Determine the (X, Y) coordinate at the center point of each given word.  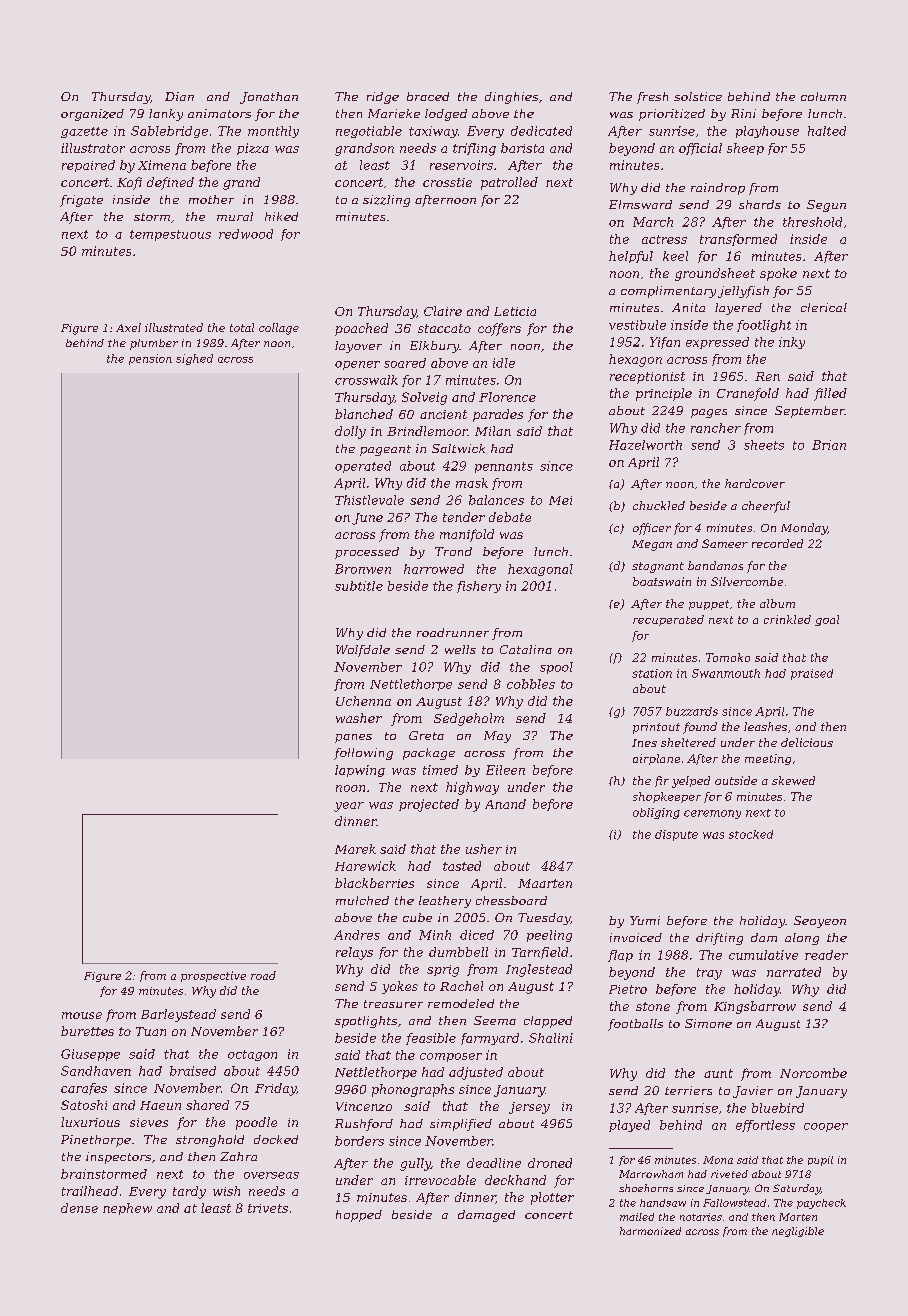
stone (653, 1006)
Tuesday (544, 919)
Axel (128, 327)
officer (652, 529)
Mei (560, 500)
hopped (359, 1216)
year (349, 807)
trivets (268, 1208)
